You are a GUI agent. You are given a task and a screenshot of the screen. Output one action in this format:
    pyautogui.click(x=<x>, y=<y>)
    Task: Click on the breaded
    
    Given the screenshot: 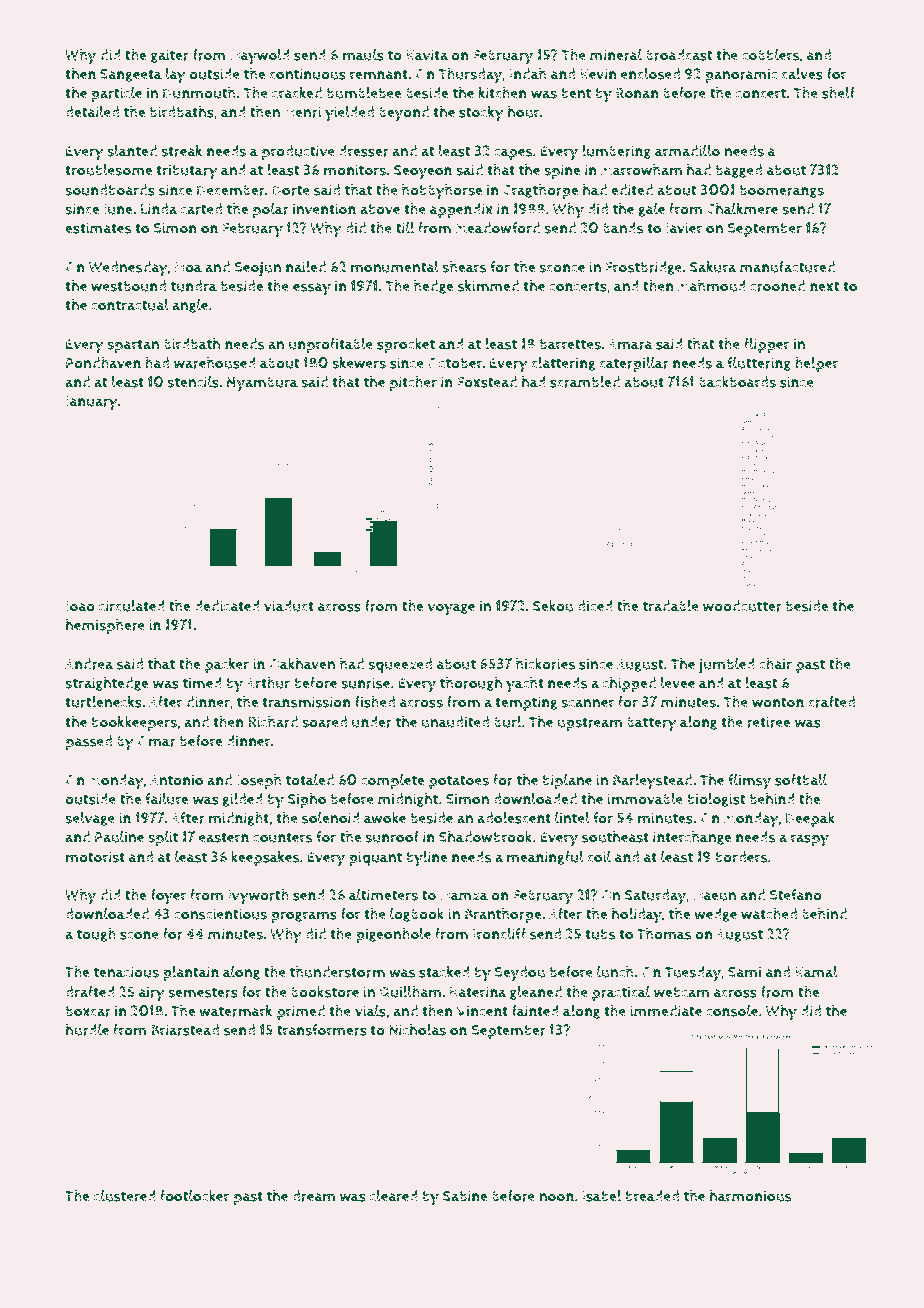 What is the action you would take?
    pyautogui.click(x=652, y=1196)
